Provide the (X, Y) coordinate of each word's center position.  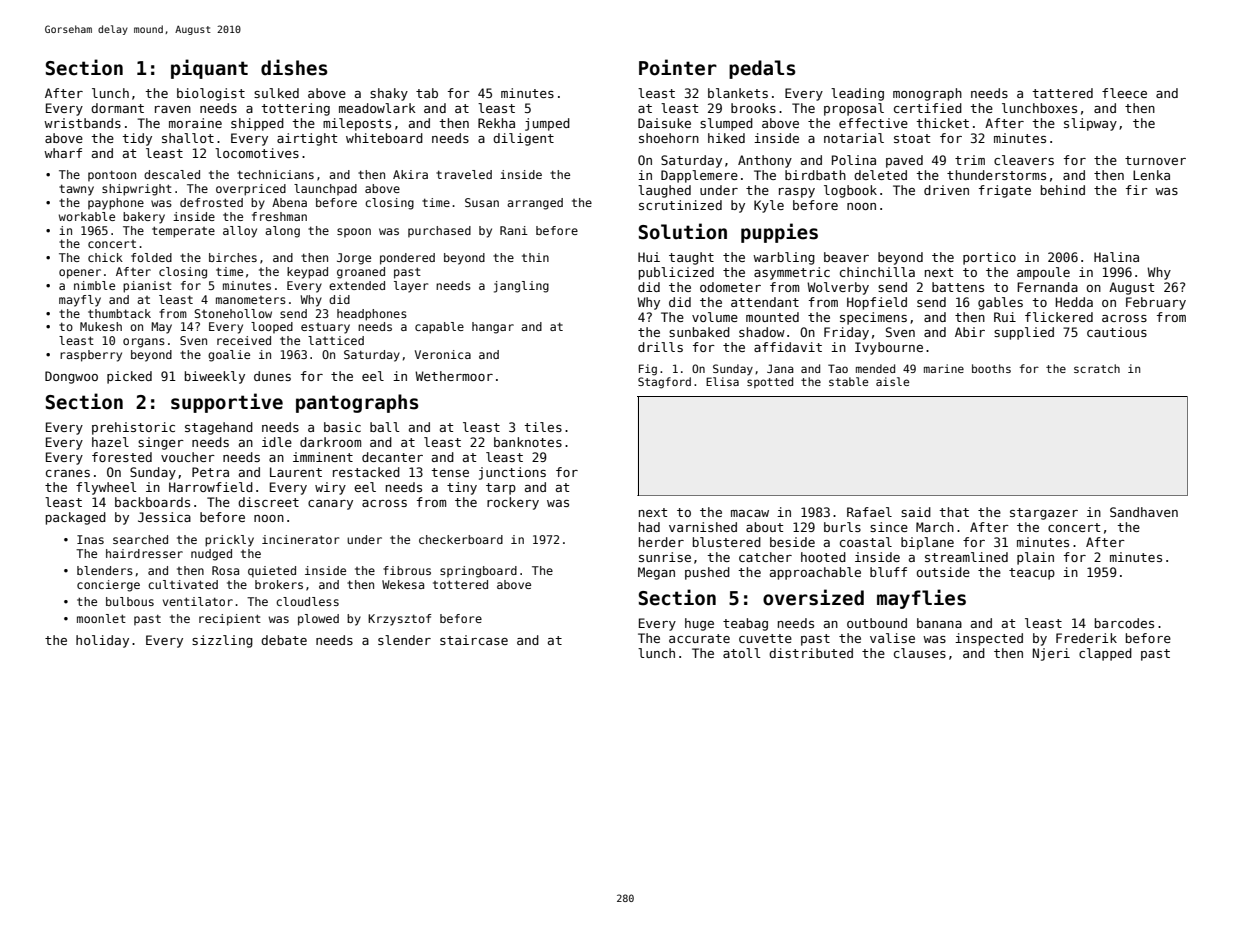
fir (1137, 190)
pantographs (357, 403)
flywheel (106, 488)
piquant (209, 69)
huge (699, 624)
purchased (439, 231)
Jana (780, 368)
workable (87, 216)
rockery (513, 503)
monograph (927, 94)
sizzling (222, 641)
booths (991, 368)
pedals (762, 69)
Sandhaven (1144, 512)
